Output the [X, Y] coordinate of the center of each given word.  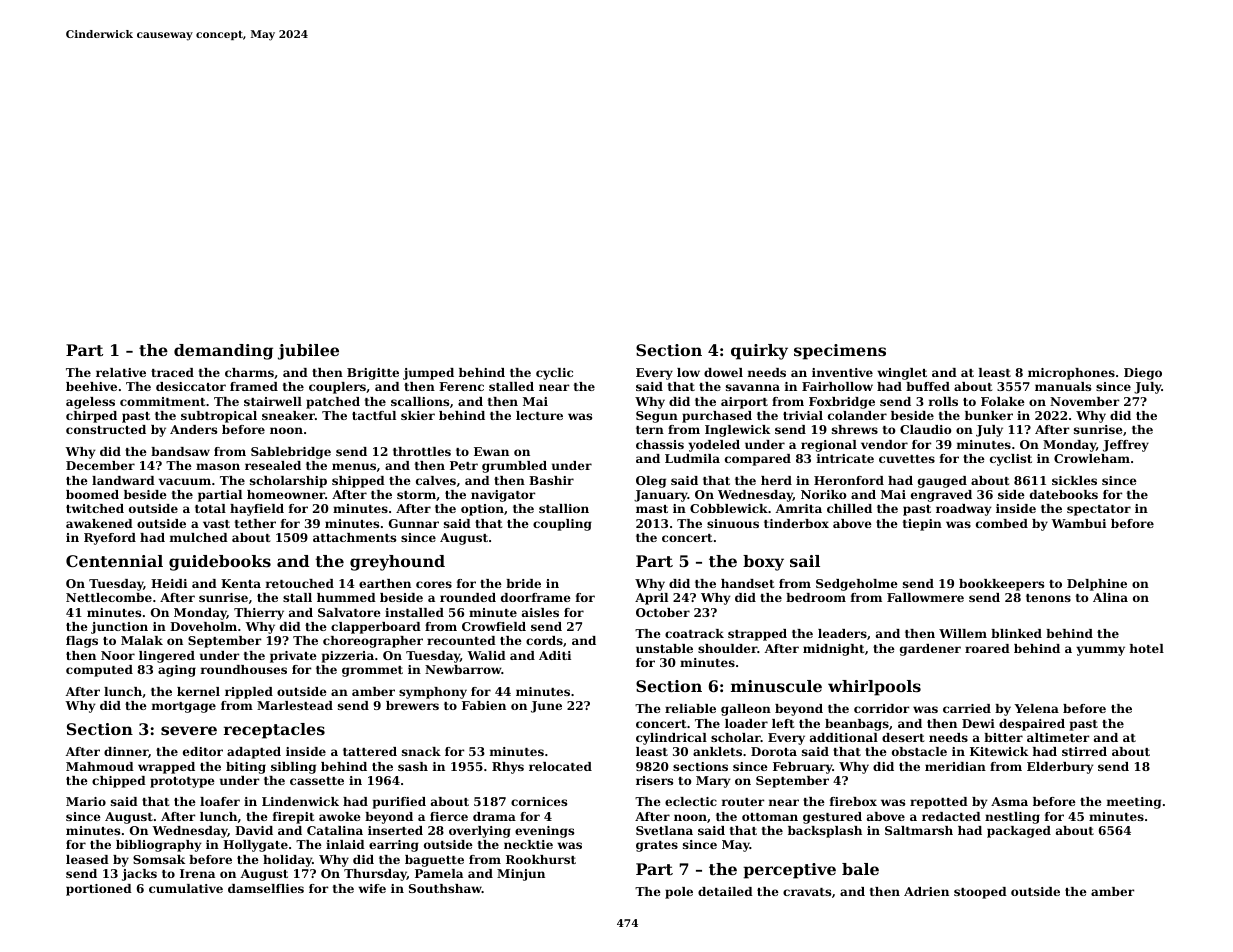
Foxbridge [842, 403]
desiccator [191, 386]
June [546, 707]
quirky [759, 352]
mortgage [184, 707]
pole [679, 893]
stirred [1084, 751]
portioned [99, 890]
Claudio [926, 429]
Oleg [651, 482]
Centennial [114, 561]
